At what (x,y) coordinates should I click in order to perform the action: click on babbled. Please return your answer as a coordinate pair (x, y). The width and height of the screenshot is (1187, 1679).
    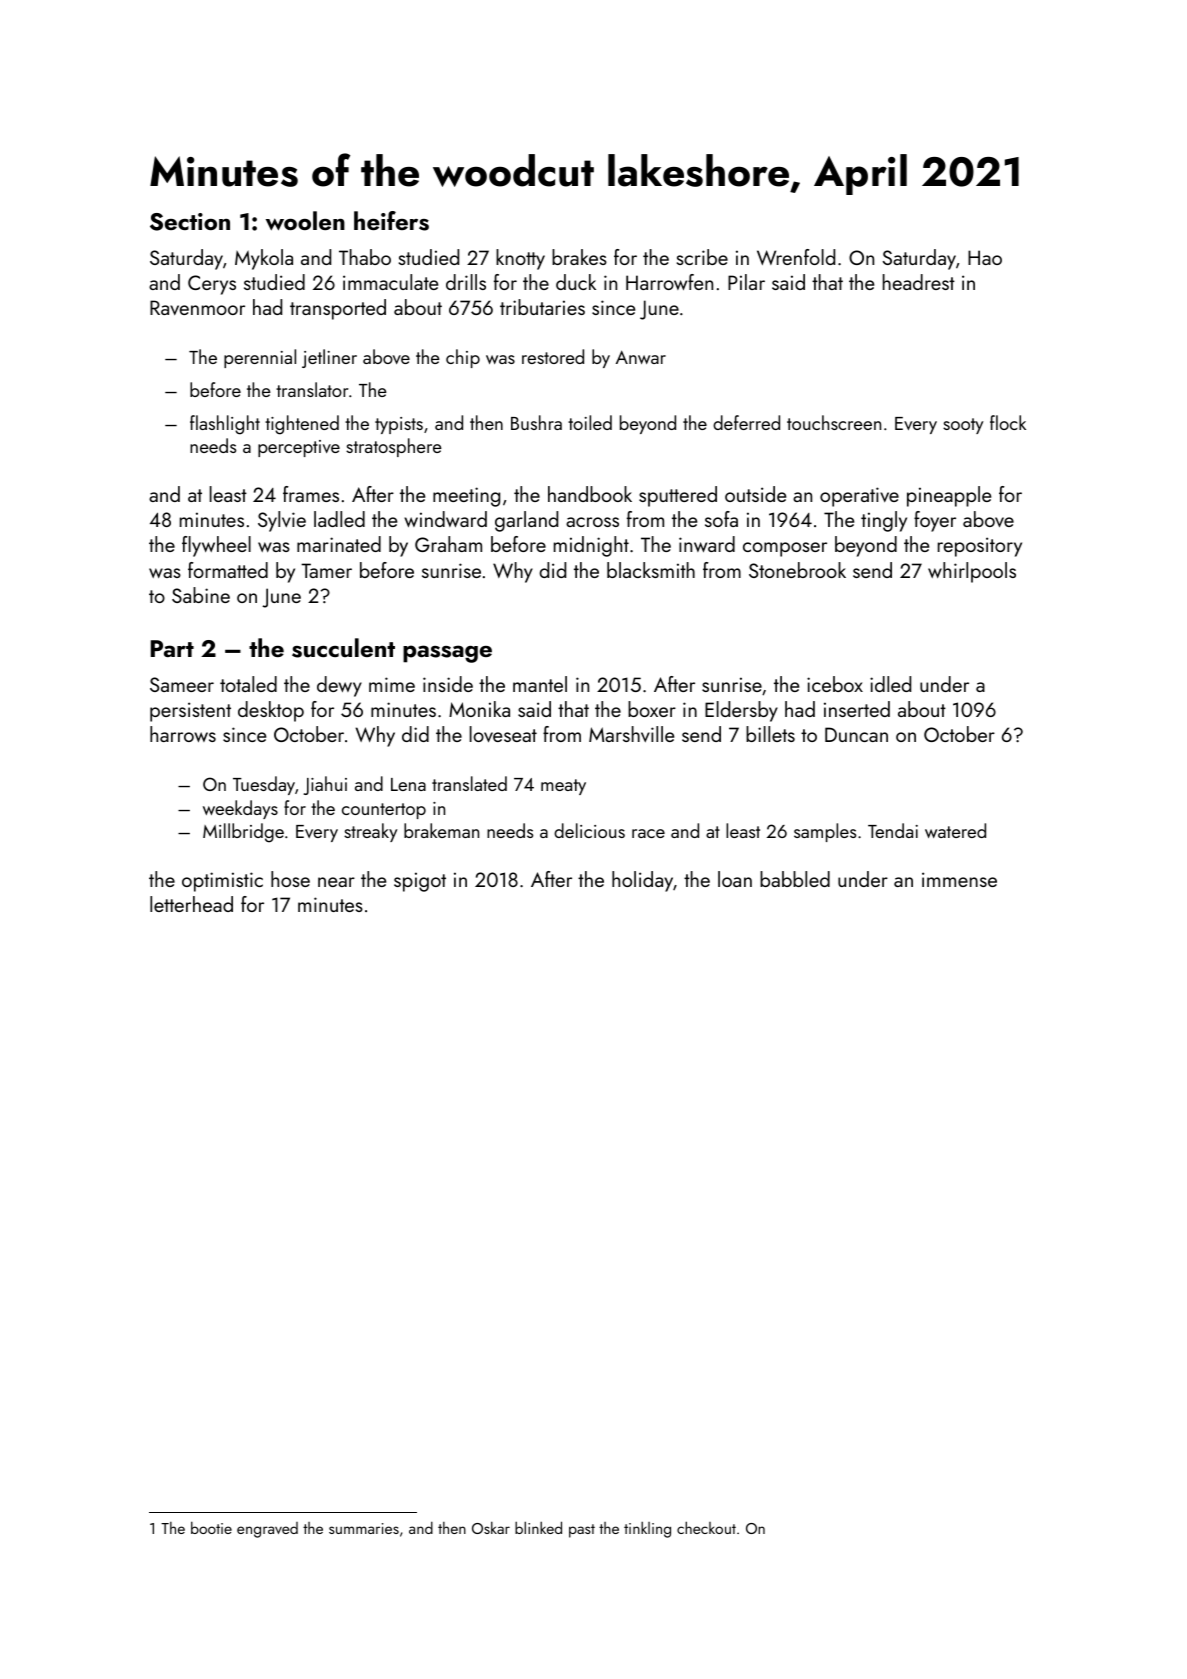
    Looking at the image, I should click on (795, 879).
